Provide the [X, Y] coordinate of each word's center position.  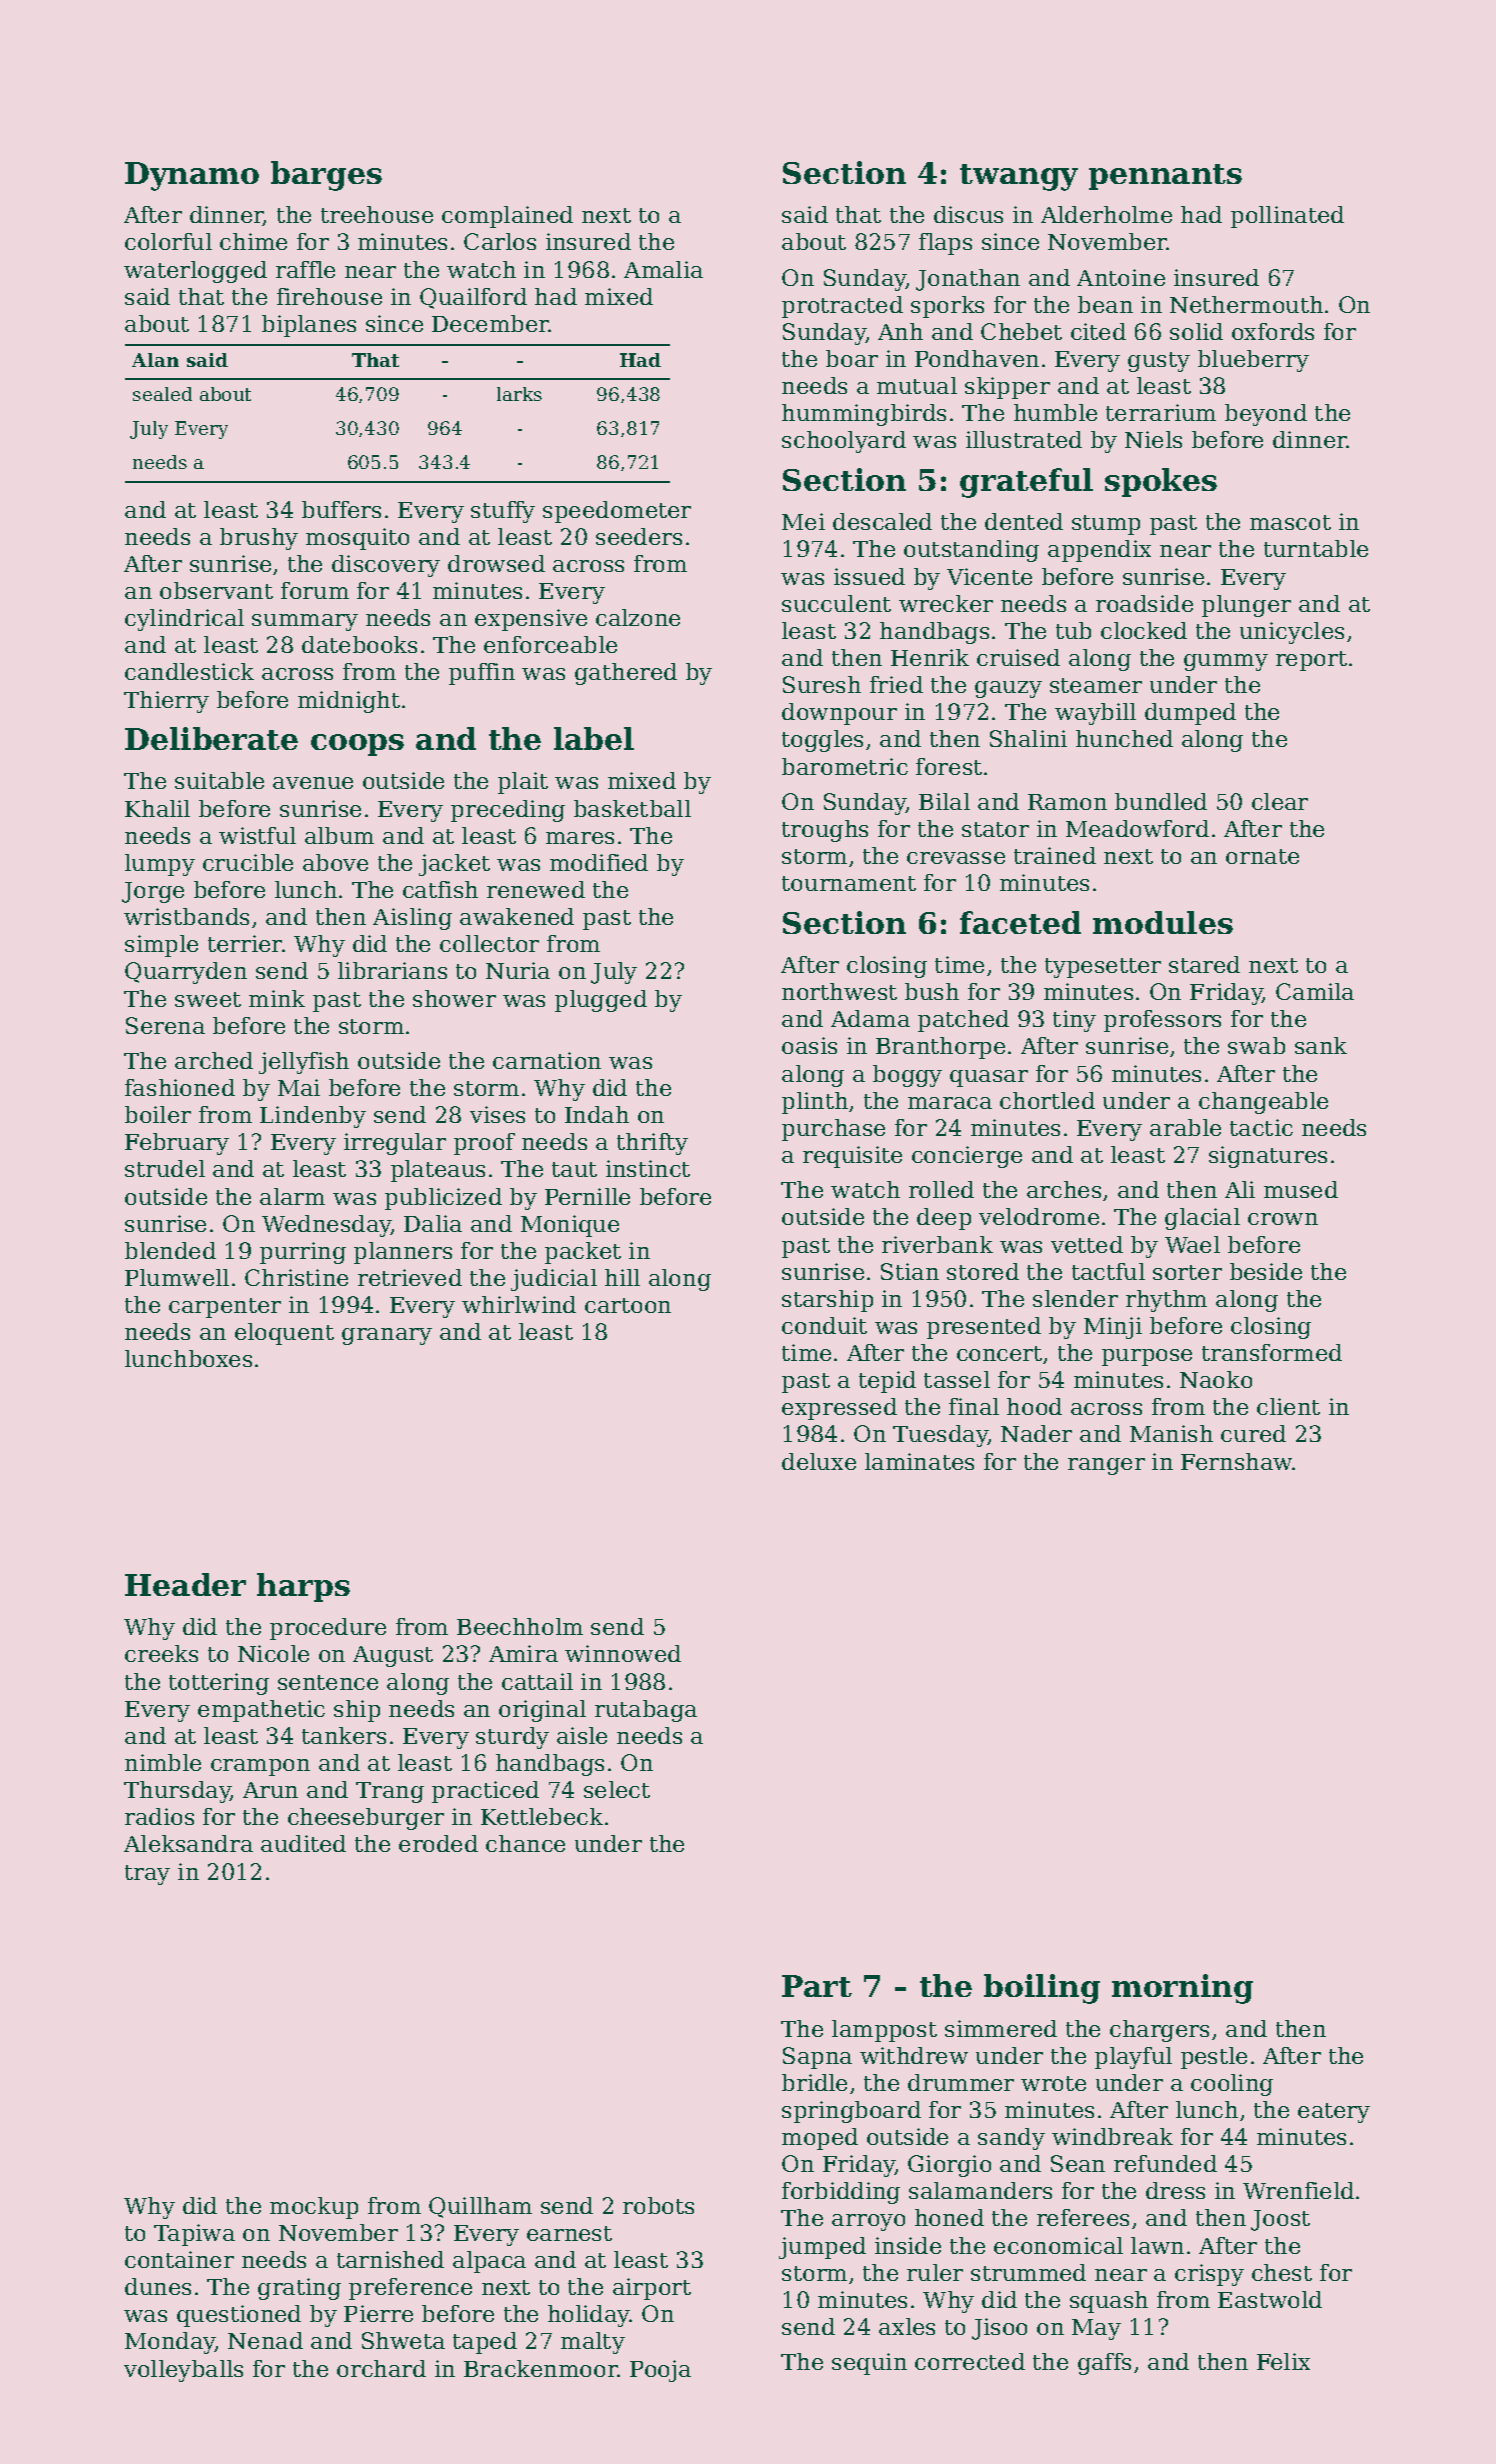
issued [869, 576]
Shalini [1028, 738]
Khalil [157, 808]
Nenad [265, 2340]
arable [1185, 1127]
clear [1280, 801]
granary [387, 1336]
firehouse [329, 296]
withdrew [914, 2055]
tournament [849, 883]
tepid [887, 1382]
